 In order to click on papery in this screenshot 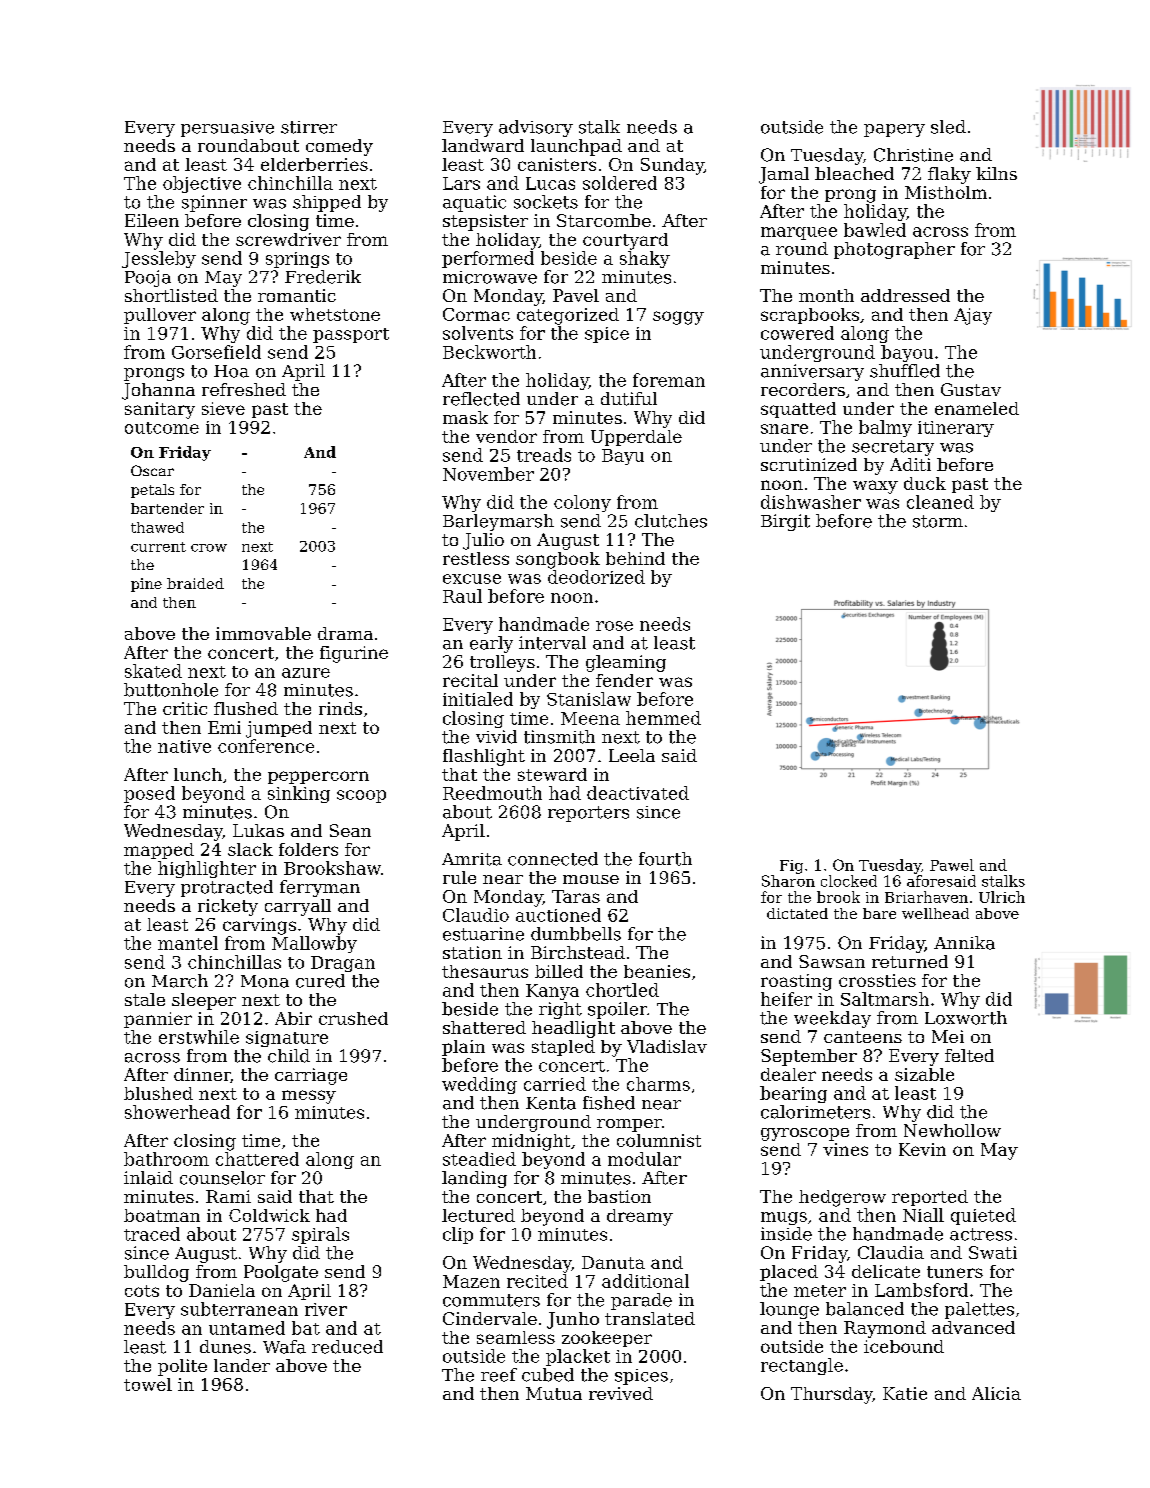, I will do `click(894, 130)`.
